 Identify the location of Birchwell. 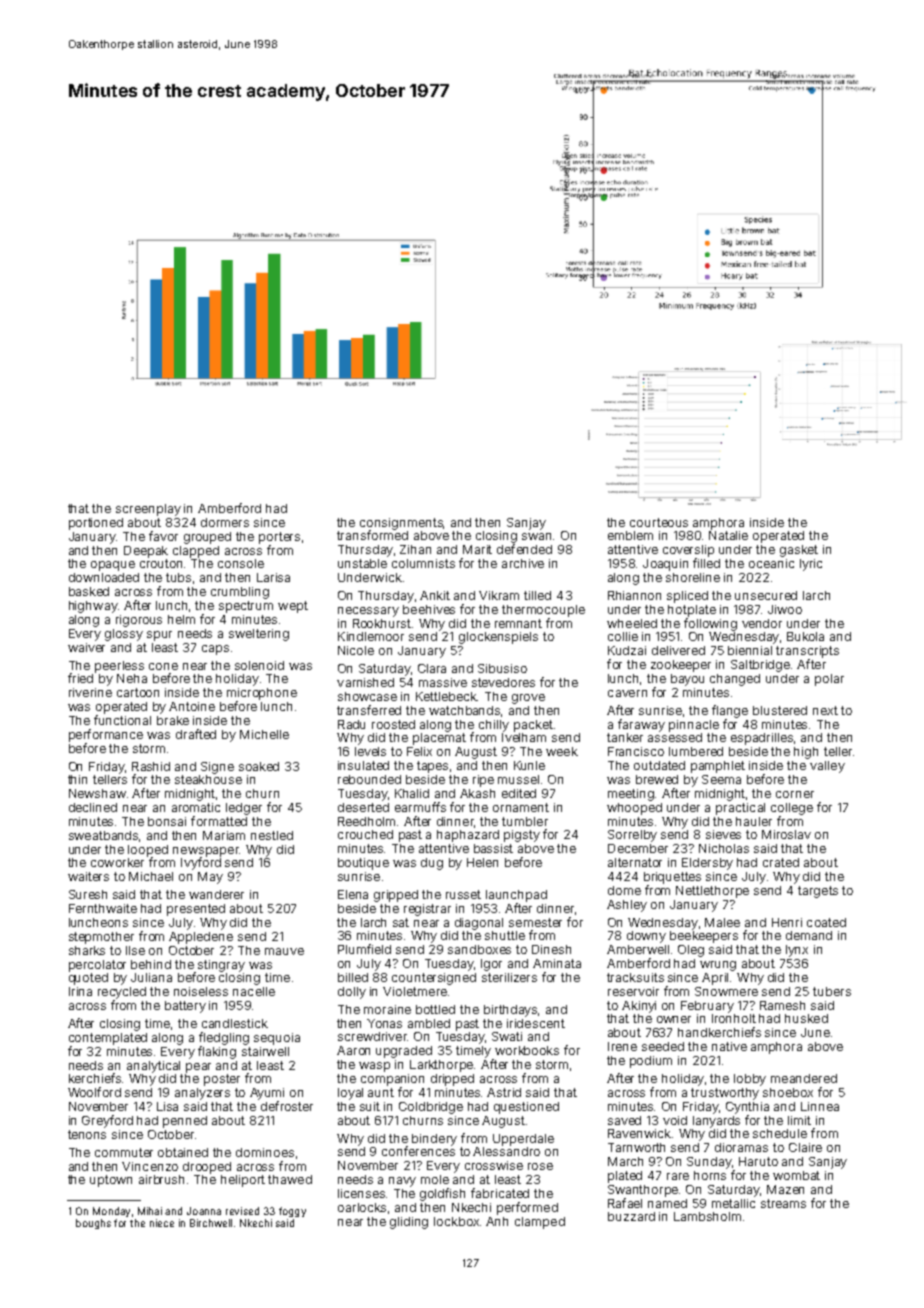
(211, 1223).
